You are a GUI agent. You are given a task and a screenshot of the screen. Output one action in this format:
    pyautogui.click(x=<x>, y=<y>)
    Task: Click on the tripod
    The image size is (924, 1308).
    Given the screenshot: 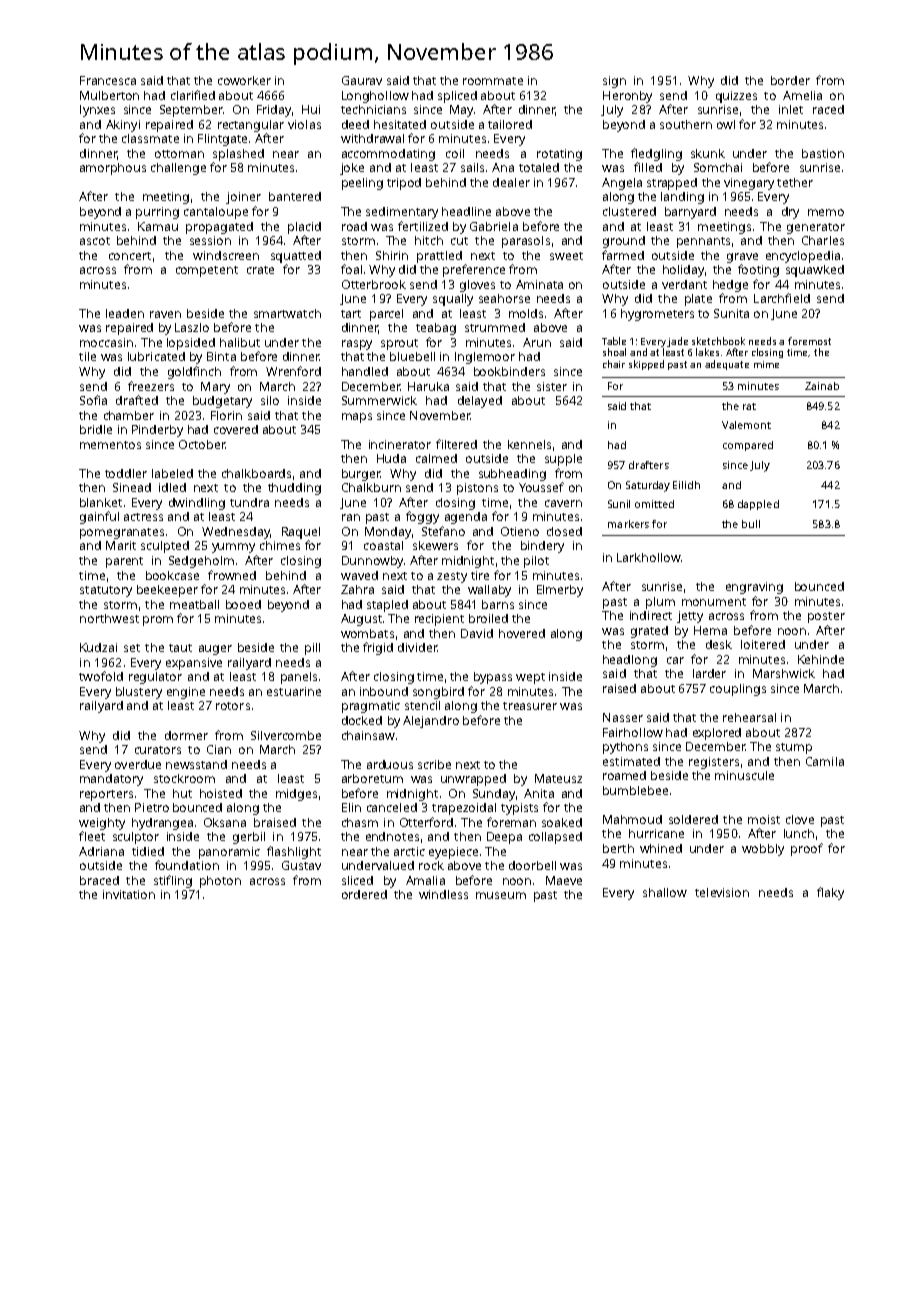 What is the action you would take?
    pyautogui.click(x=404, y=184)
